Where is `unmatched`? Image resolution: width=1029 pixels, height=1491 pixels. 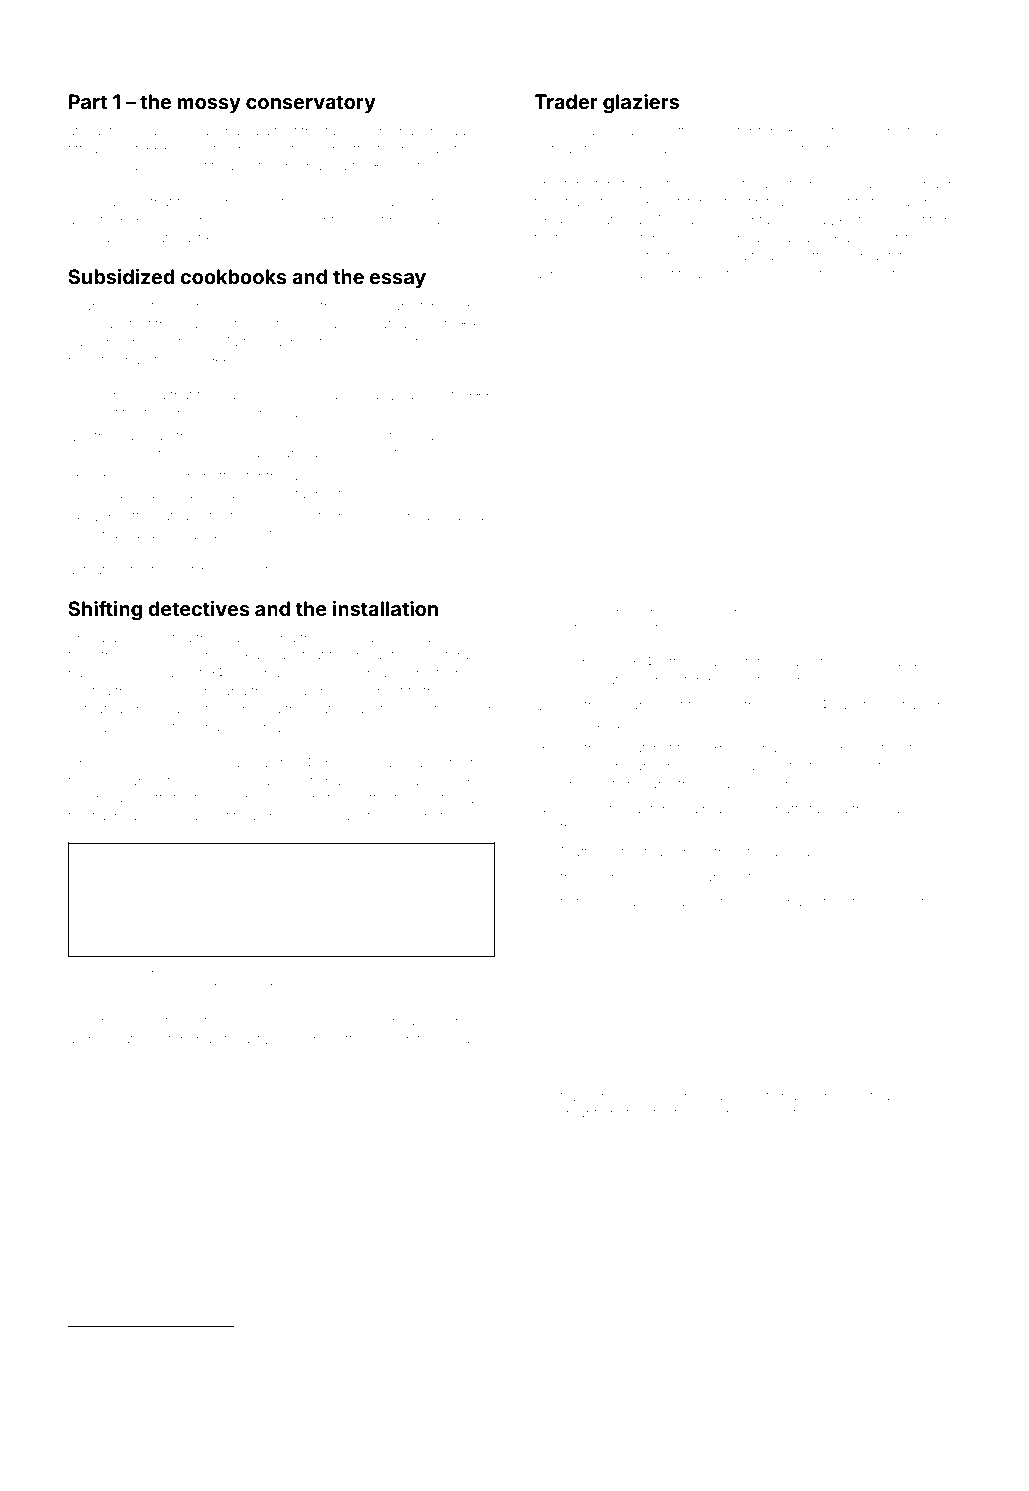 unmatched is located at coordinates (734, 612).
